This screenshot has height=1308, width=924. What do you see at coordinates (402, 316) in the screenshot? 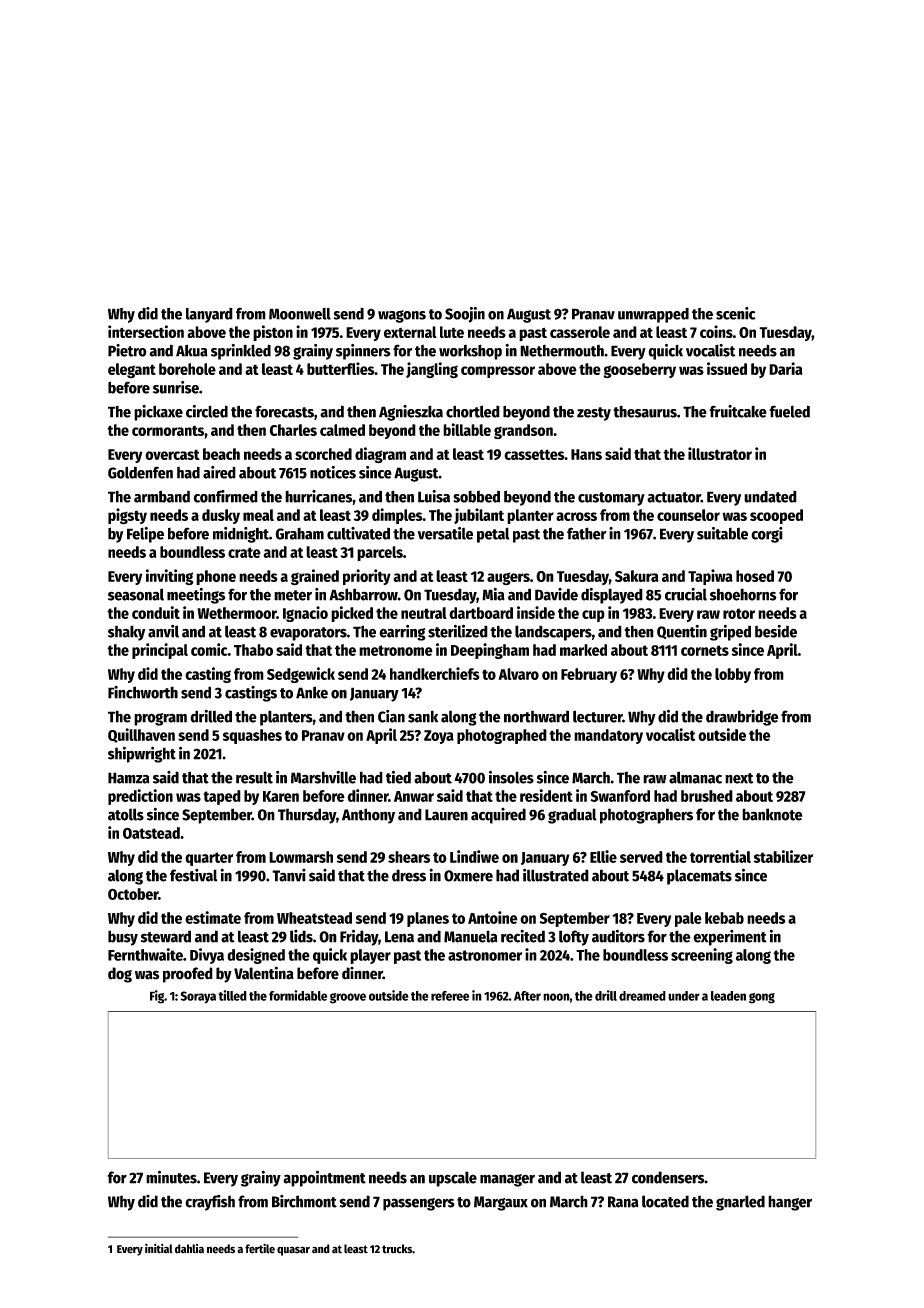
I see `wagons` at bounding box center [402, 316].
